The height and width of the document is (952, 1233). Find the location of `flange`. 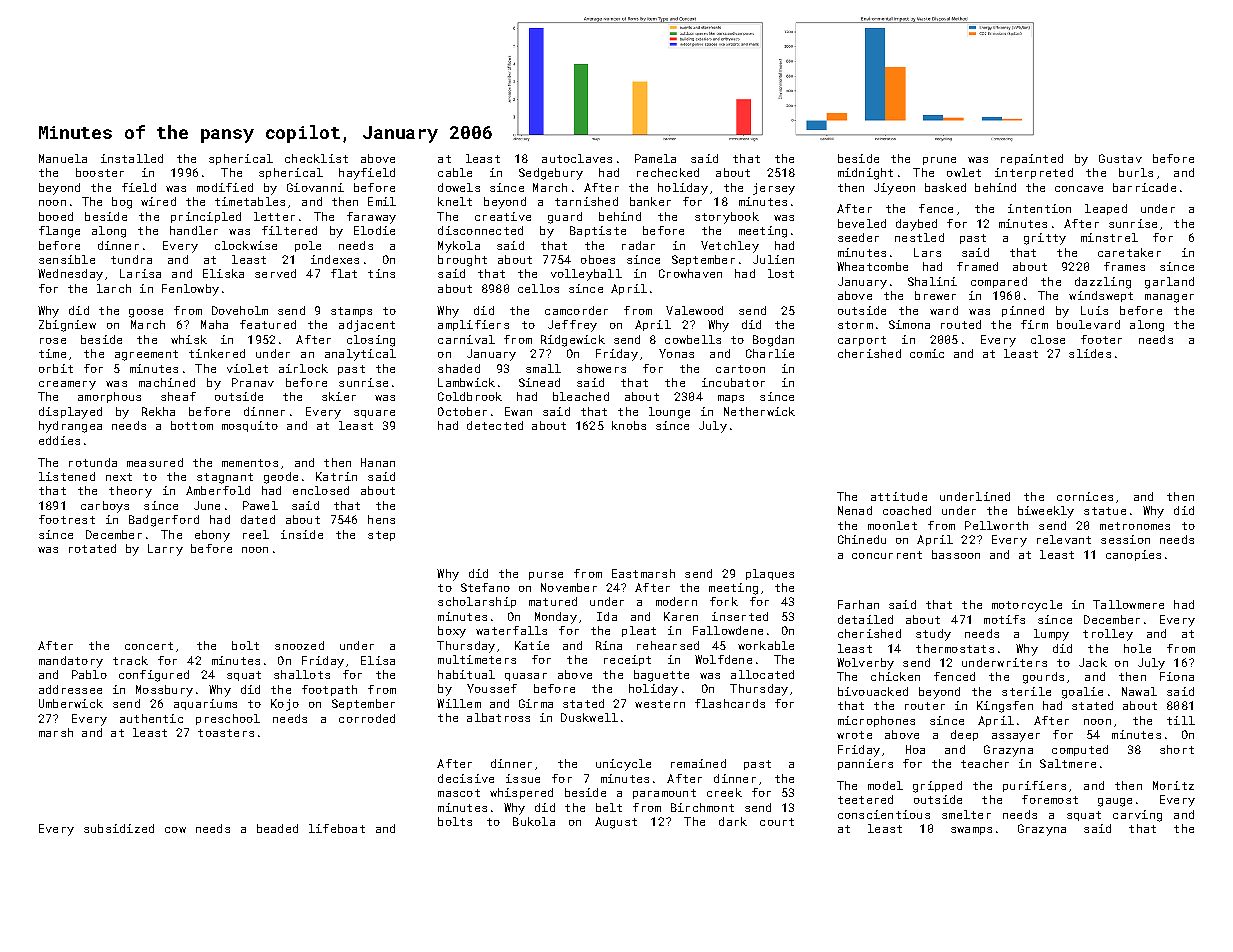

flange is located at coordinates (59, 232).
